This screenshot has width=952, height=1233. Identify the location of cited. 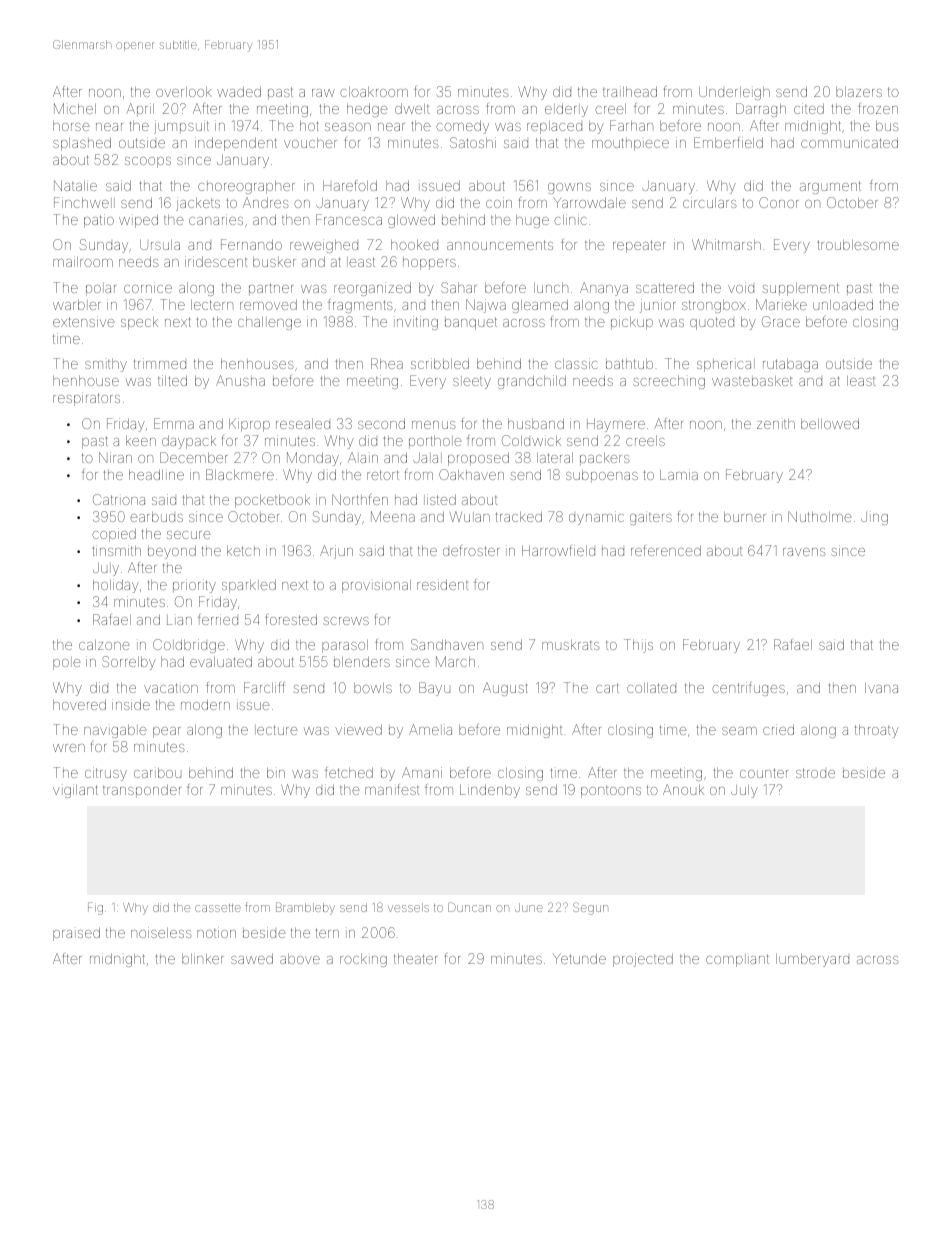
(809, 108).
